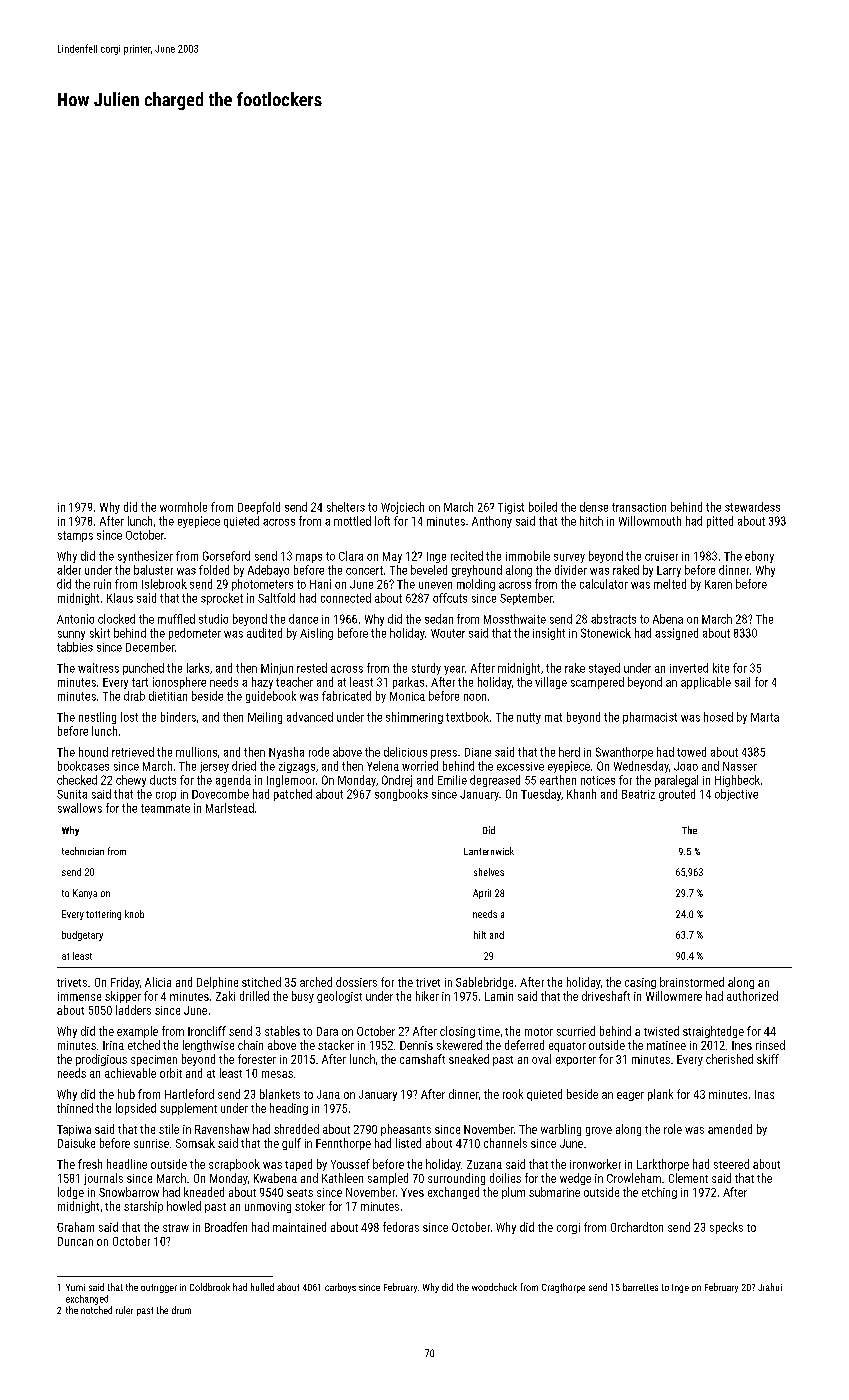  What do you see at coordinates (688, 1178) in the image?
I see `Clement` at bounding box center [688, 1178].
